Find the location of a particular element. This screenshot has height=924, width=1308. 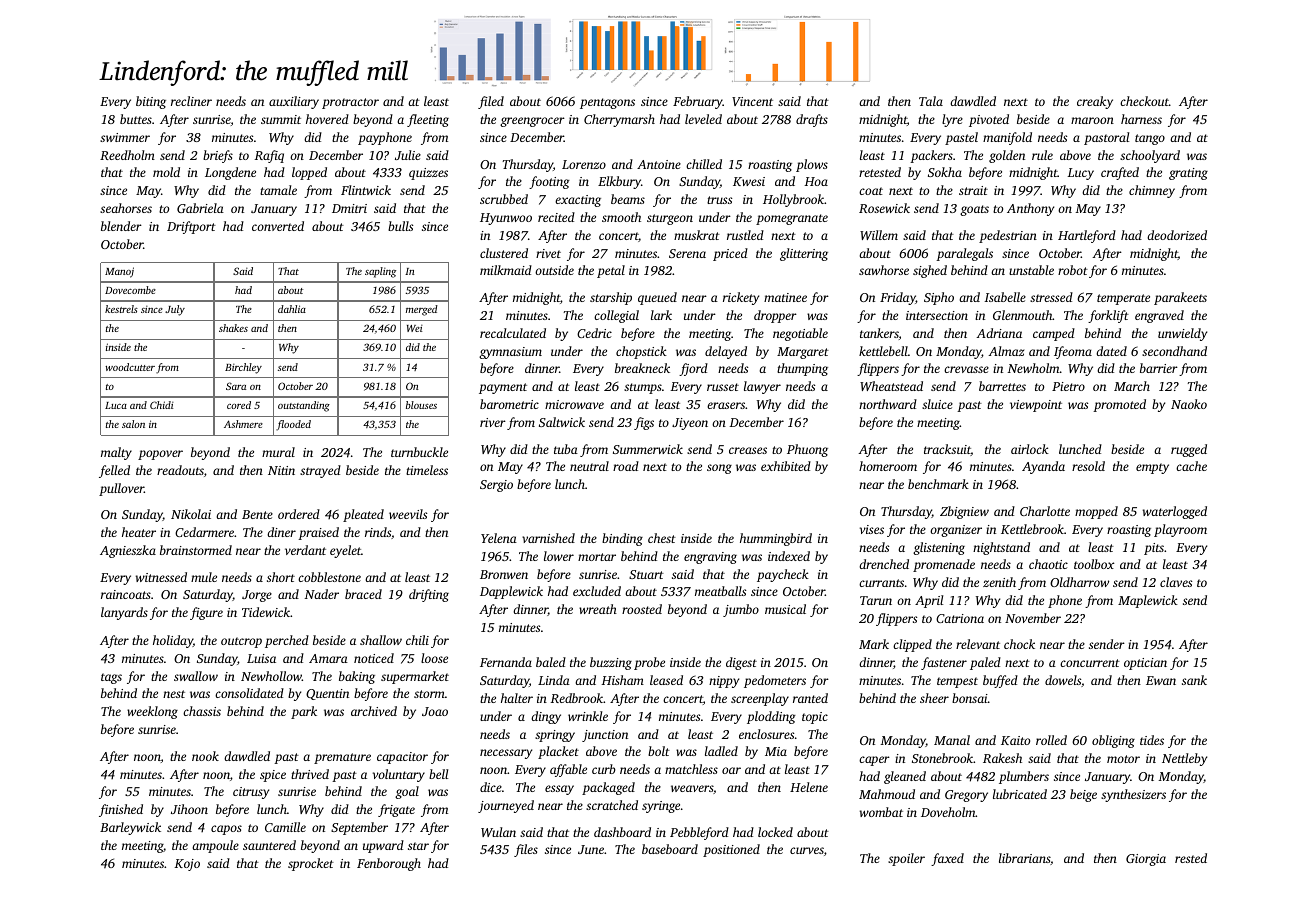

synthesizers is located at coordinates (1133, 795).
